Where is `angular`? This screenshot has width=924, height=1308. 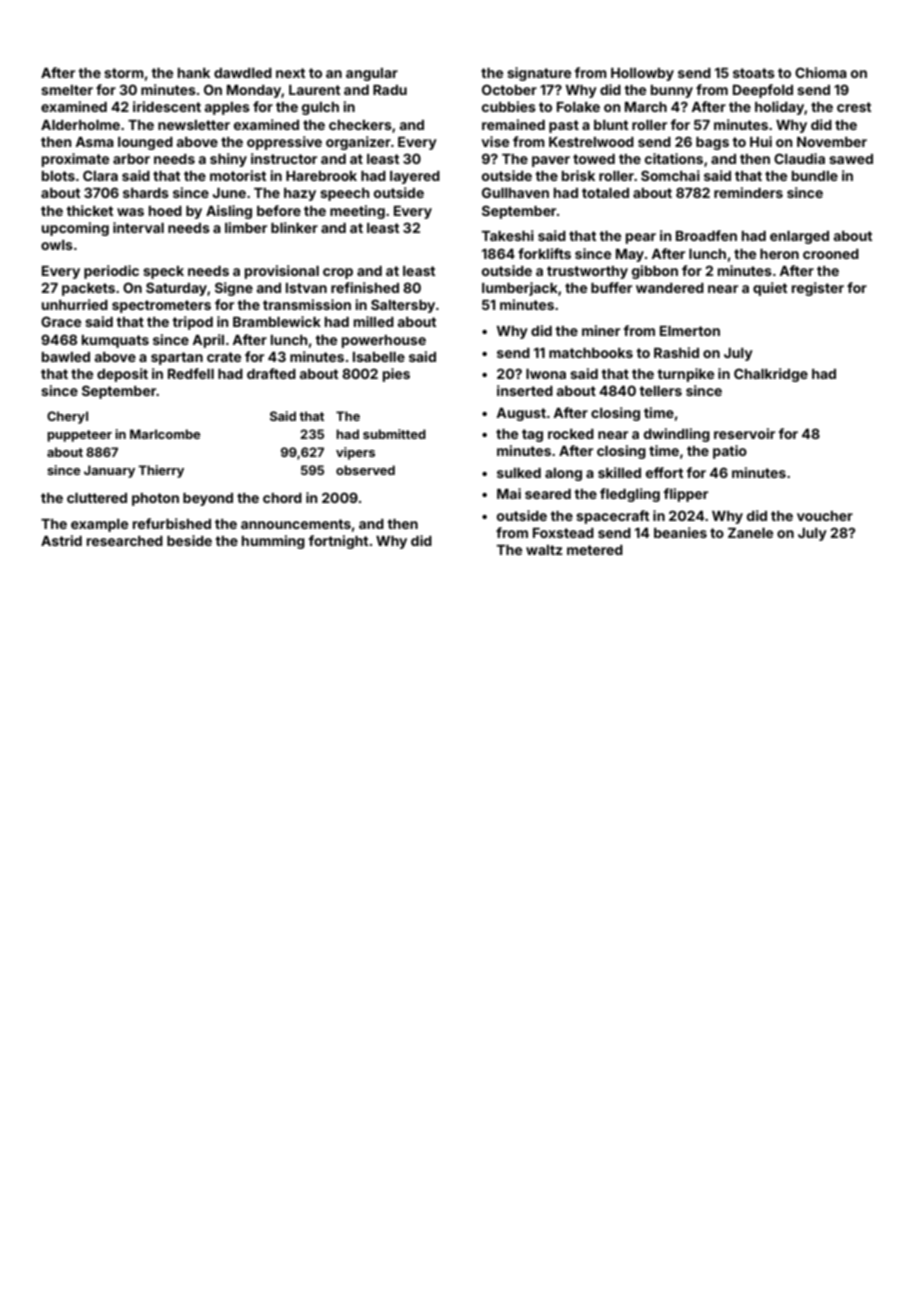
angular is located at coordinates (372, 74).
